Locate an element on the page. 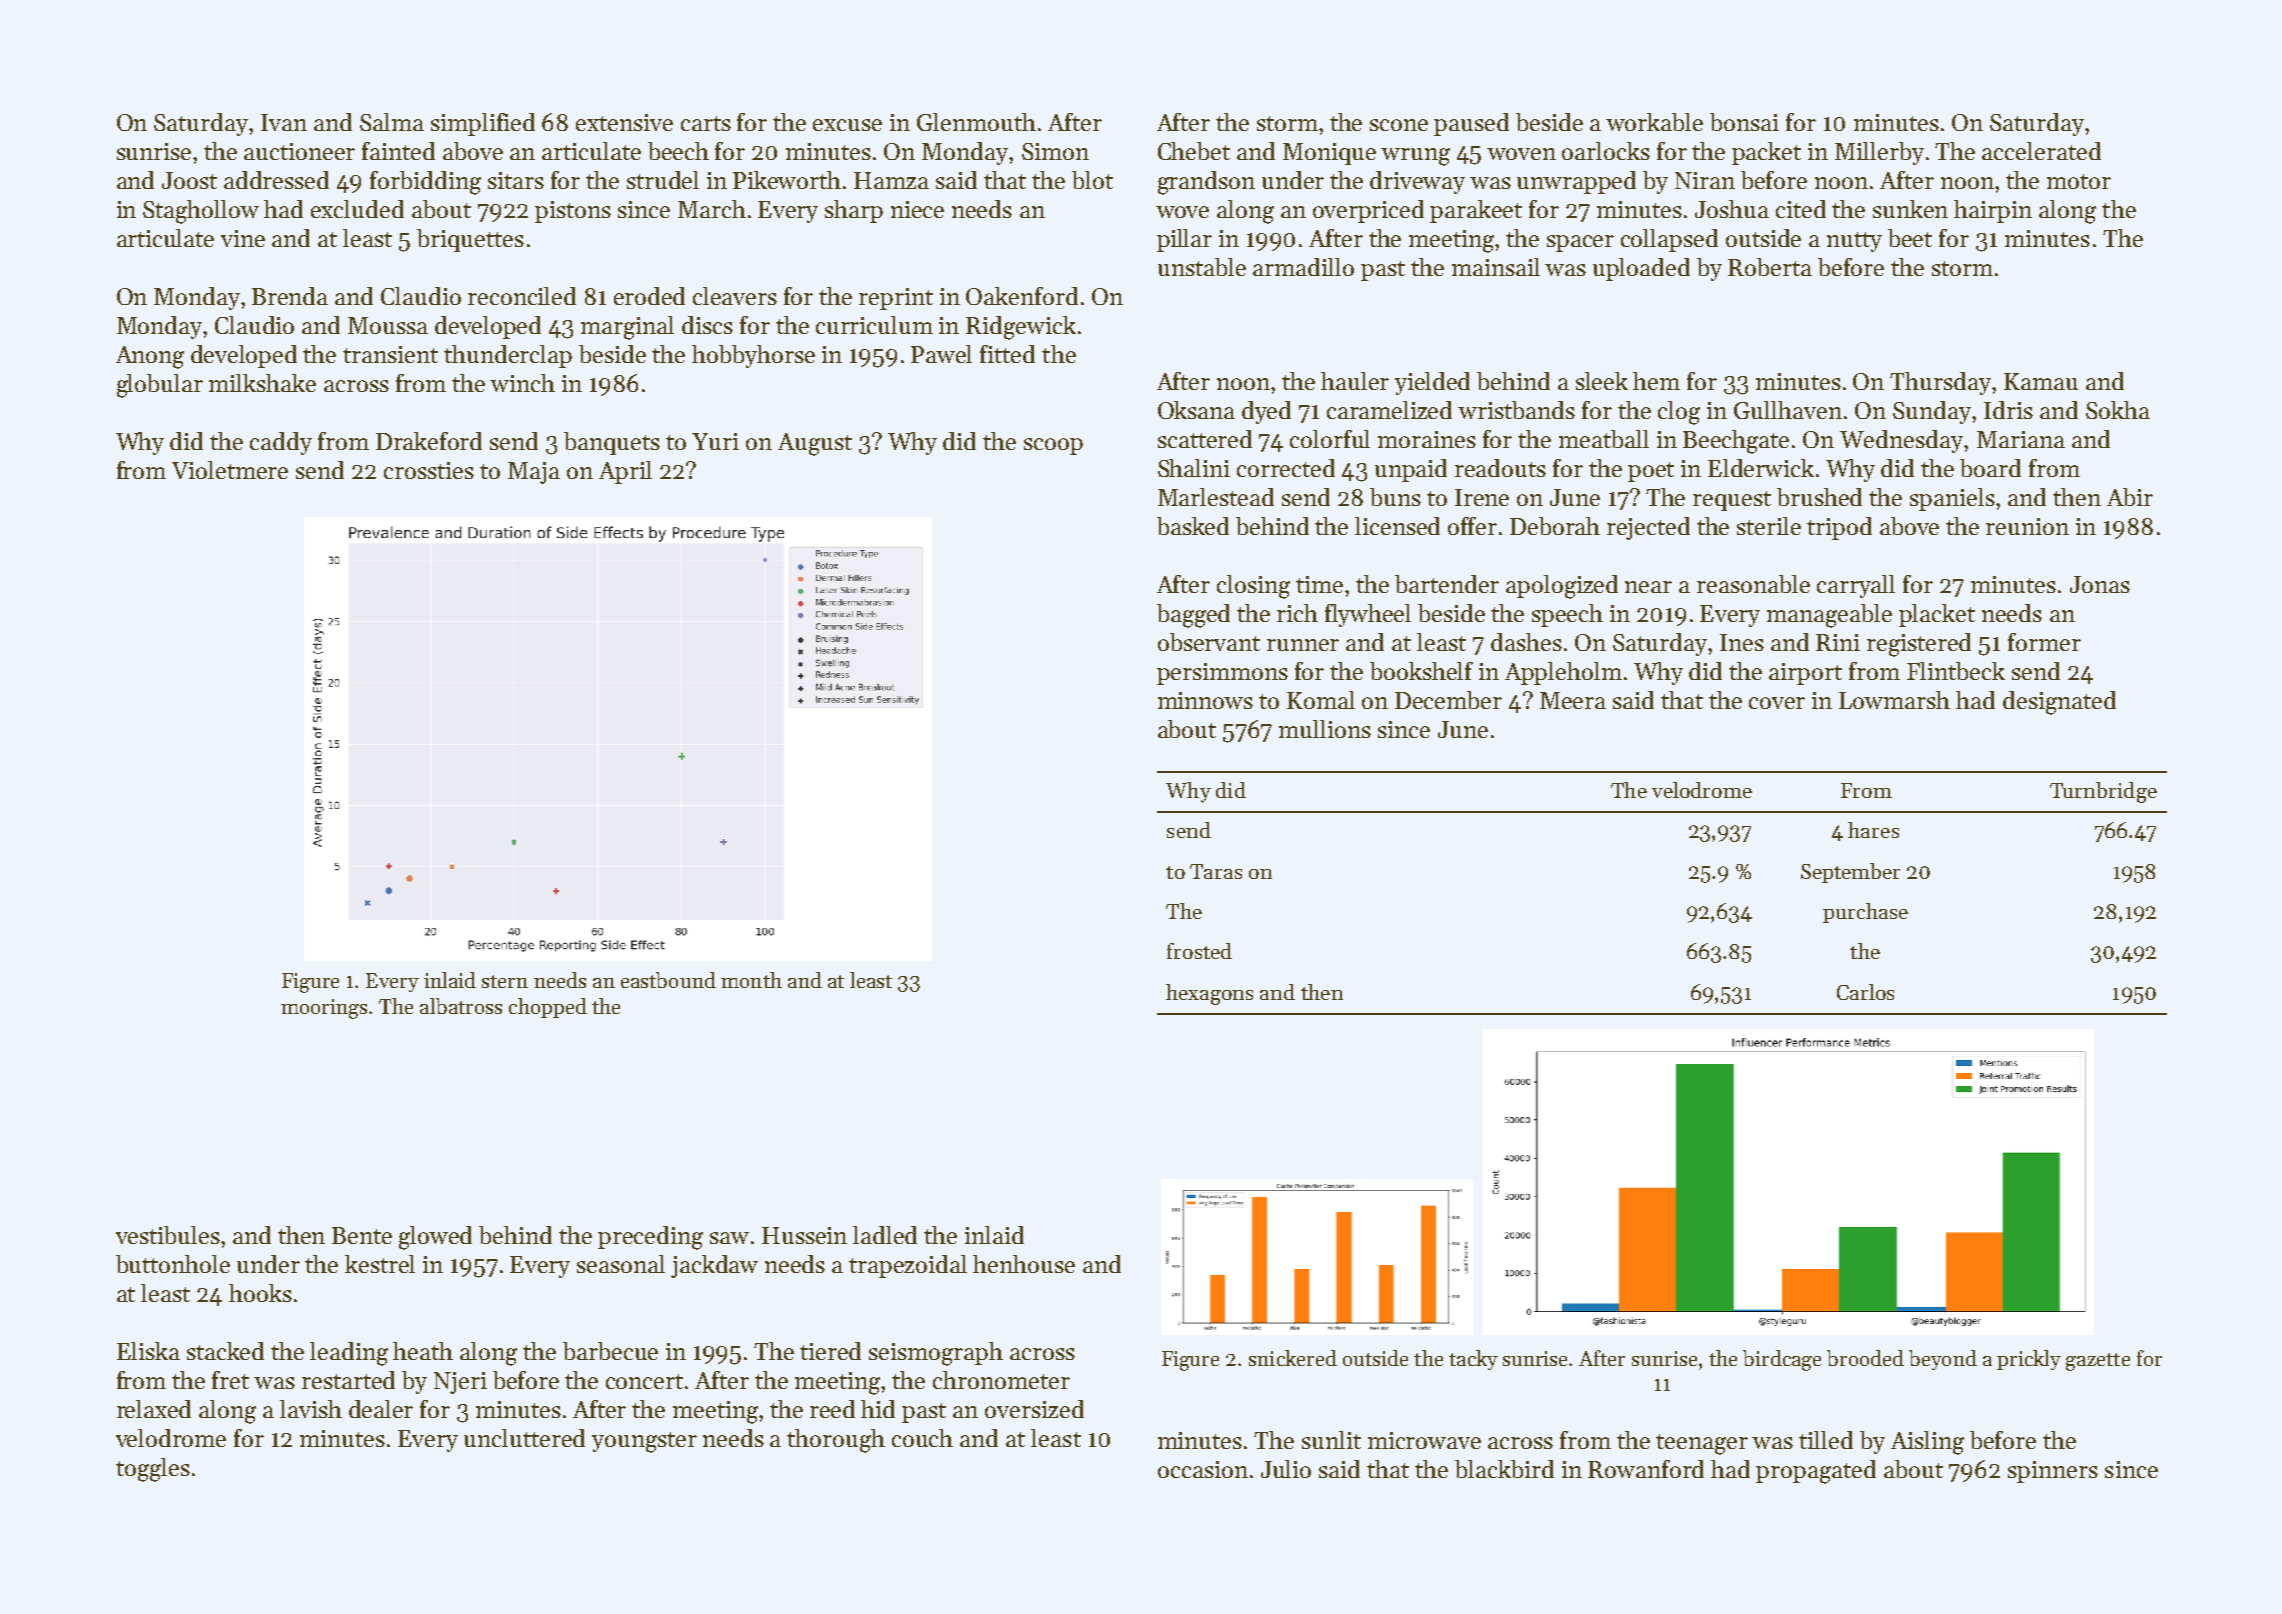 The image size is (2282, 1614). snickered is located at coordinates (1293, 1358).
